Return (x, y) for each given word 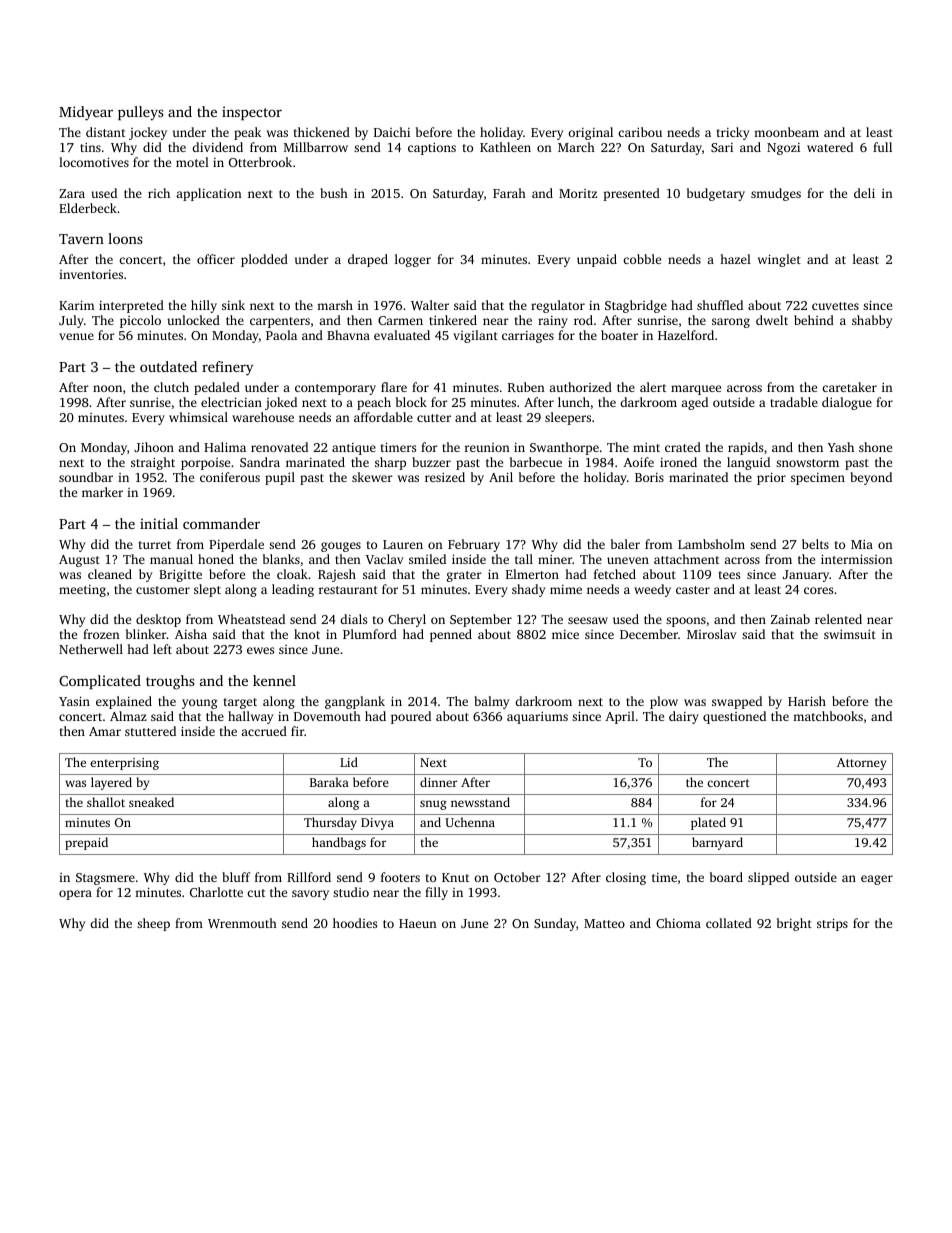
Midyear (86, 113)
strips (832, 924)
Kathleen (505, 147)
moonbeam (786, 132)
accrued (264, 731)
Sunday (555, 924)
